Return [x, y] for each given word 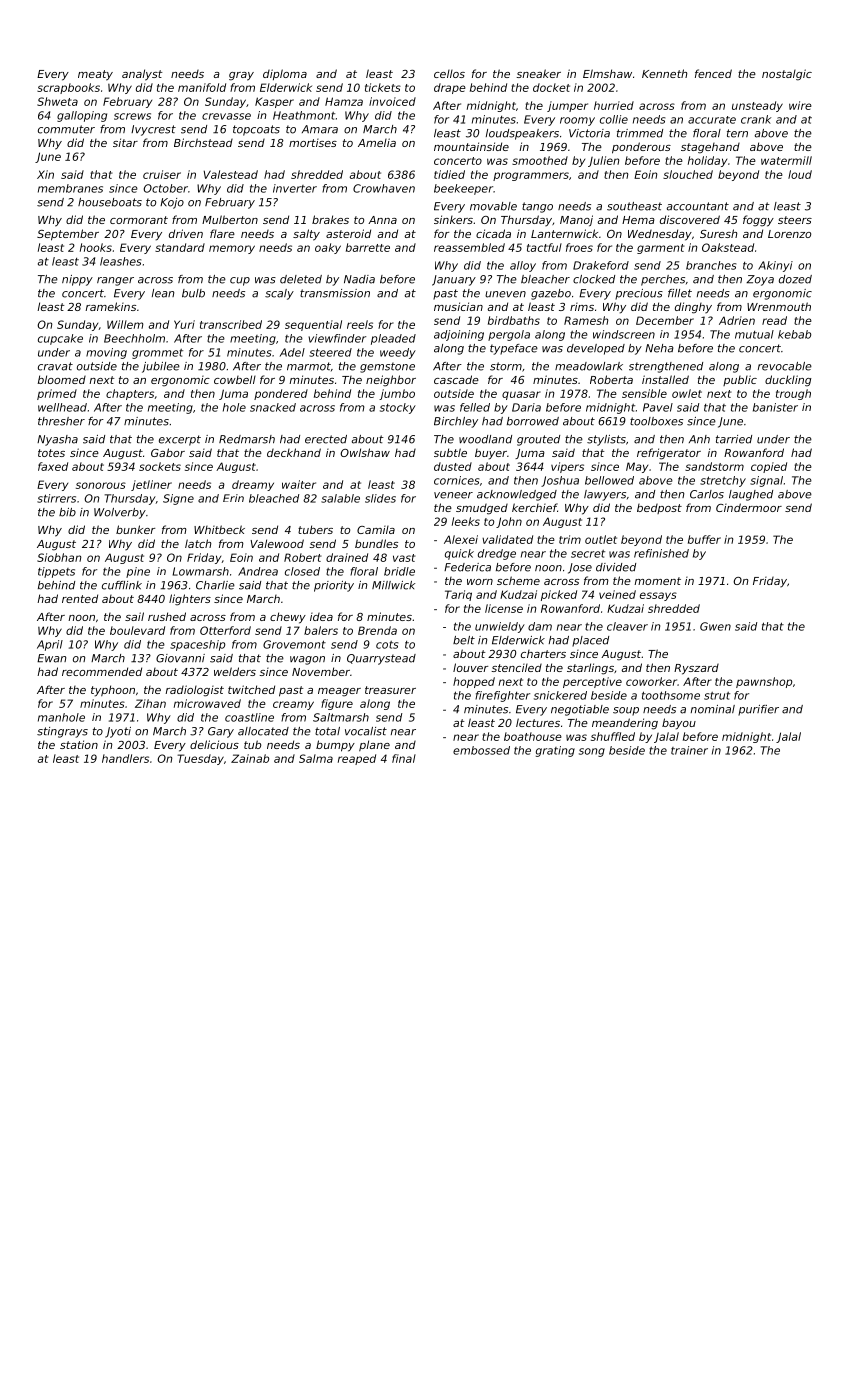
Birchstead [203, 142]
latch [198, 543]
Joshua [560, 481]
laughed [751, 495]
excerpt [180, 440]
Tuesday [200, 759]
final [404, 758]
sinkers [453, 219]
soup [626, 711]
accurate [712, 120]
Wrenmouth [779, 306]
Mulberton [230, 219]
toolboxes [656, 421]
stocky [398, 408]
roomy [577, 121]
